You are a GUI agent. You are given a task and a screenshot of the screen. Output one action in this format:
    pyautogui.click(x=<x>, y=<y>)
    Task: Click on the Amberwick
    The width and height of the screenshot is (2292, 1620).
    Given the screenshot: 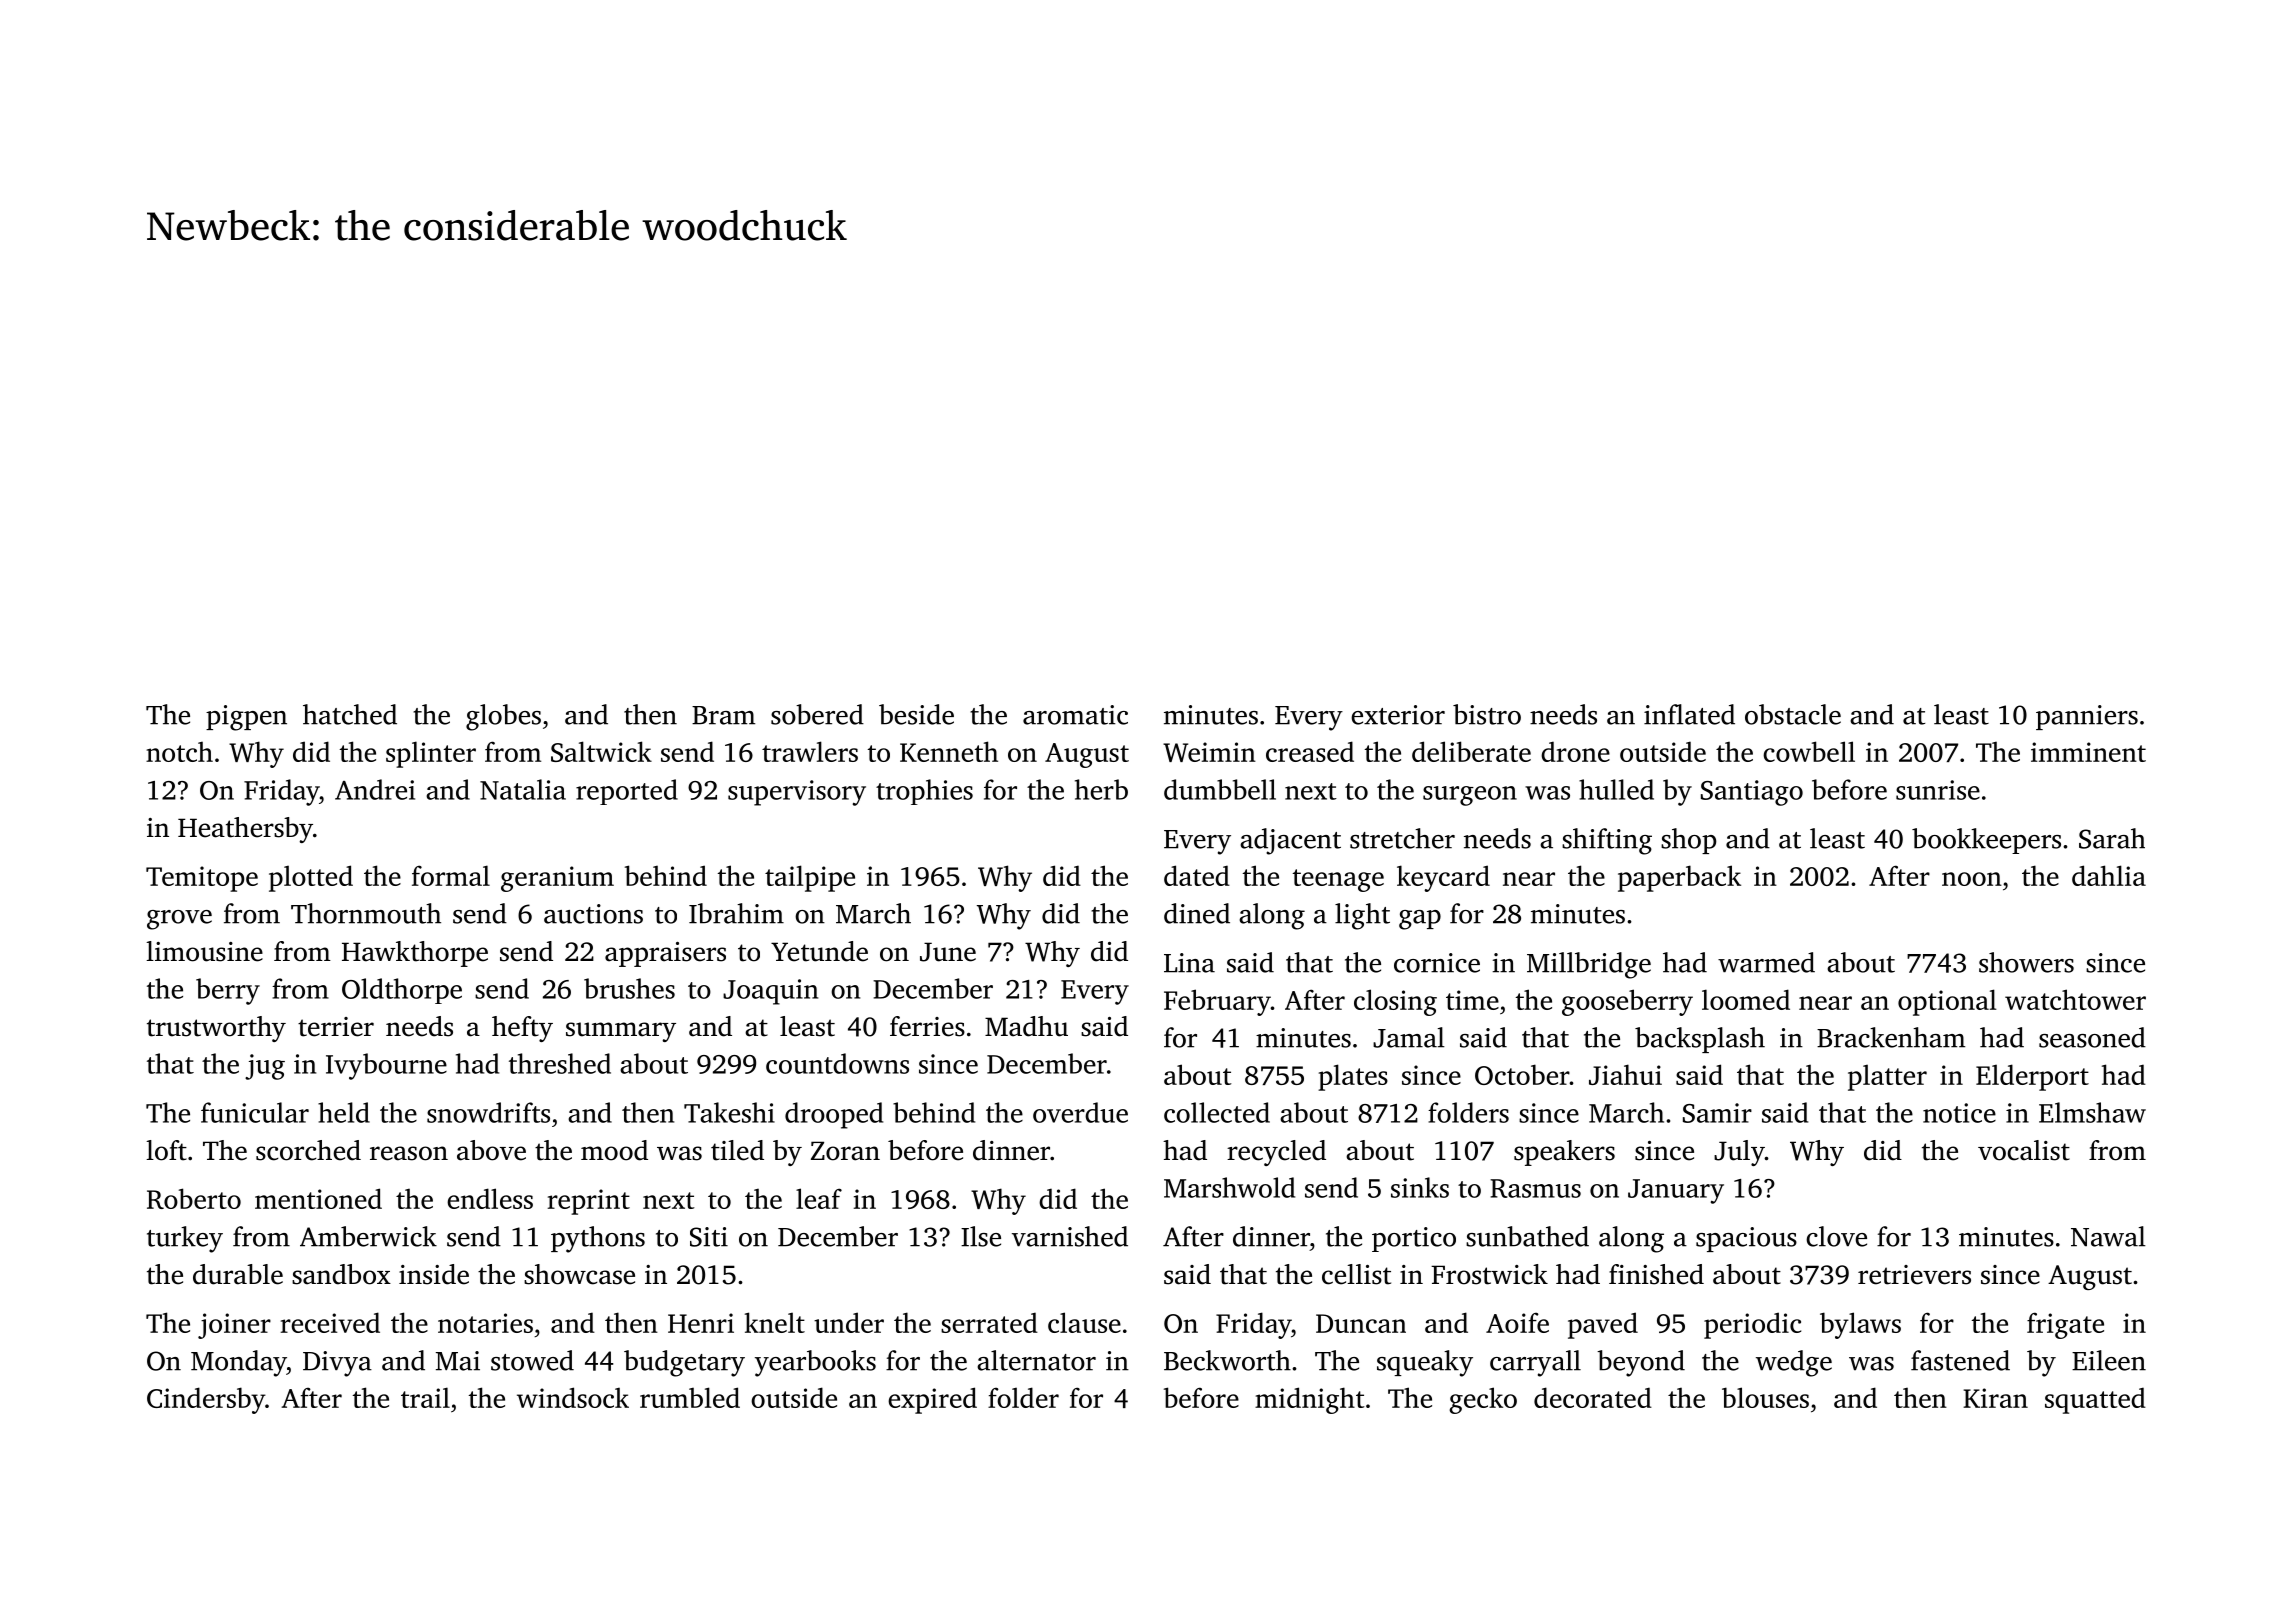 What is the action you would take?
    pyautogui.click(x=368, y=1236)
